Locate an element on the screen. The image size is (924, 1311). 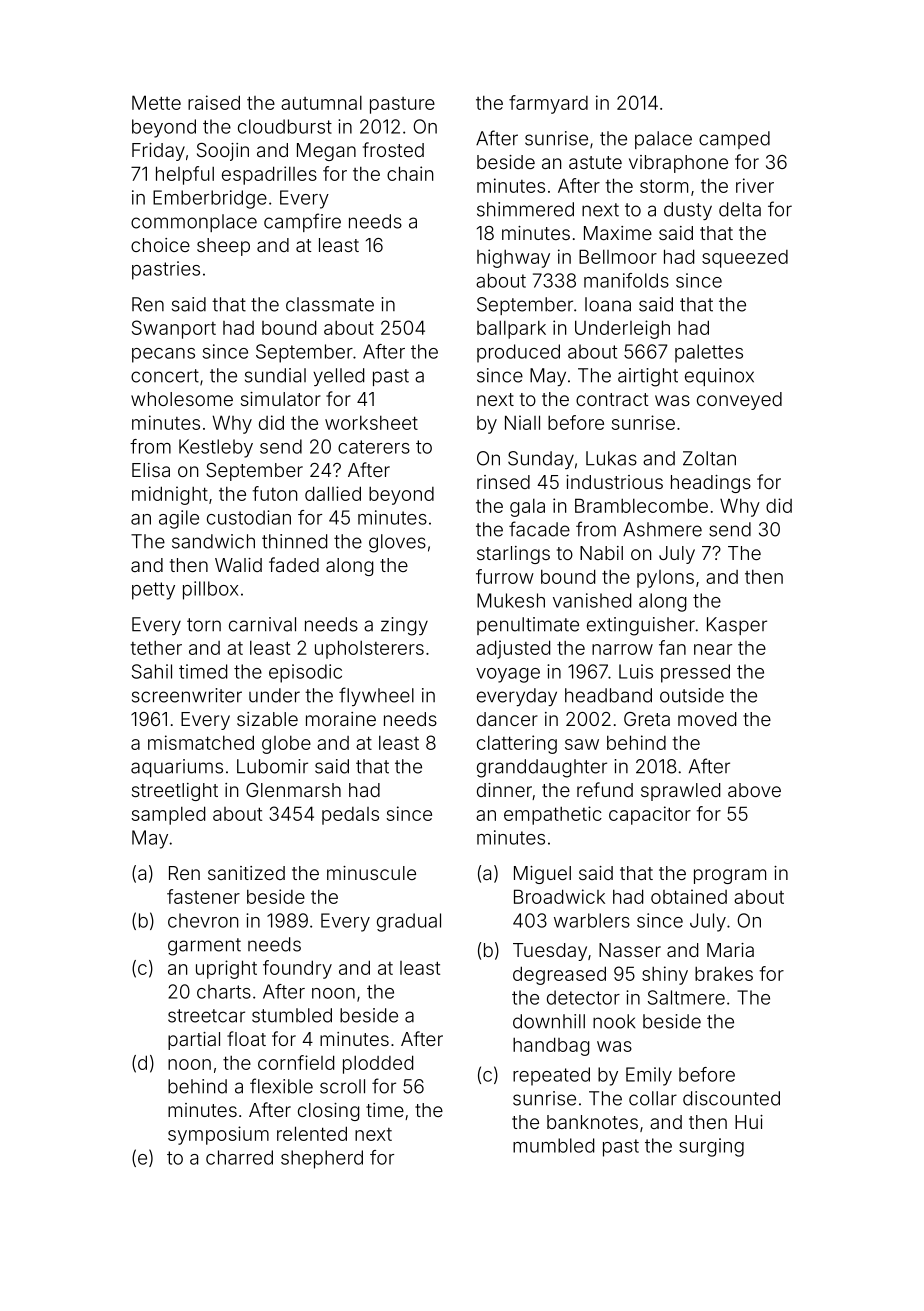
ballpark is located at coordinates (511, 330).
